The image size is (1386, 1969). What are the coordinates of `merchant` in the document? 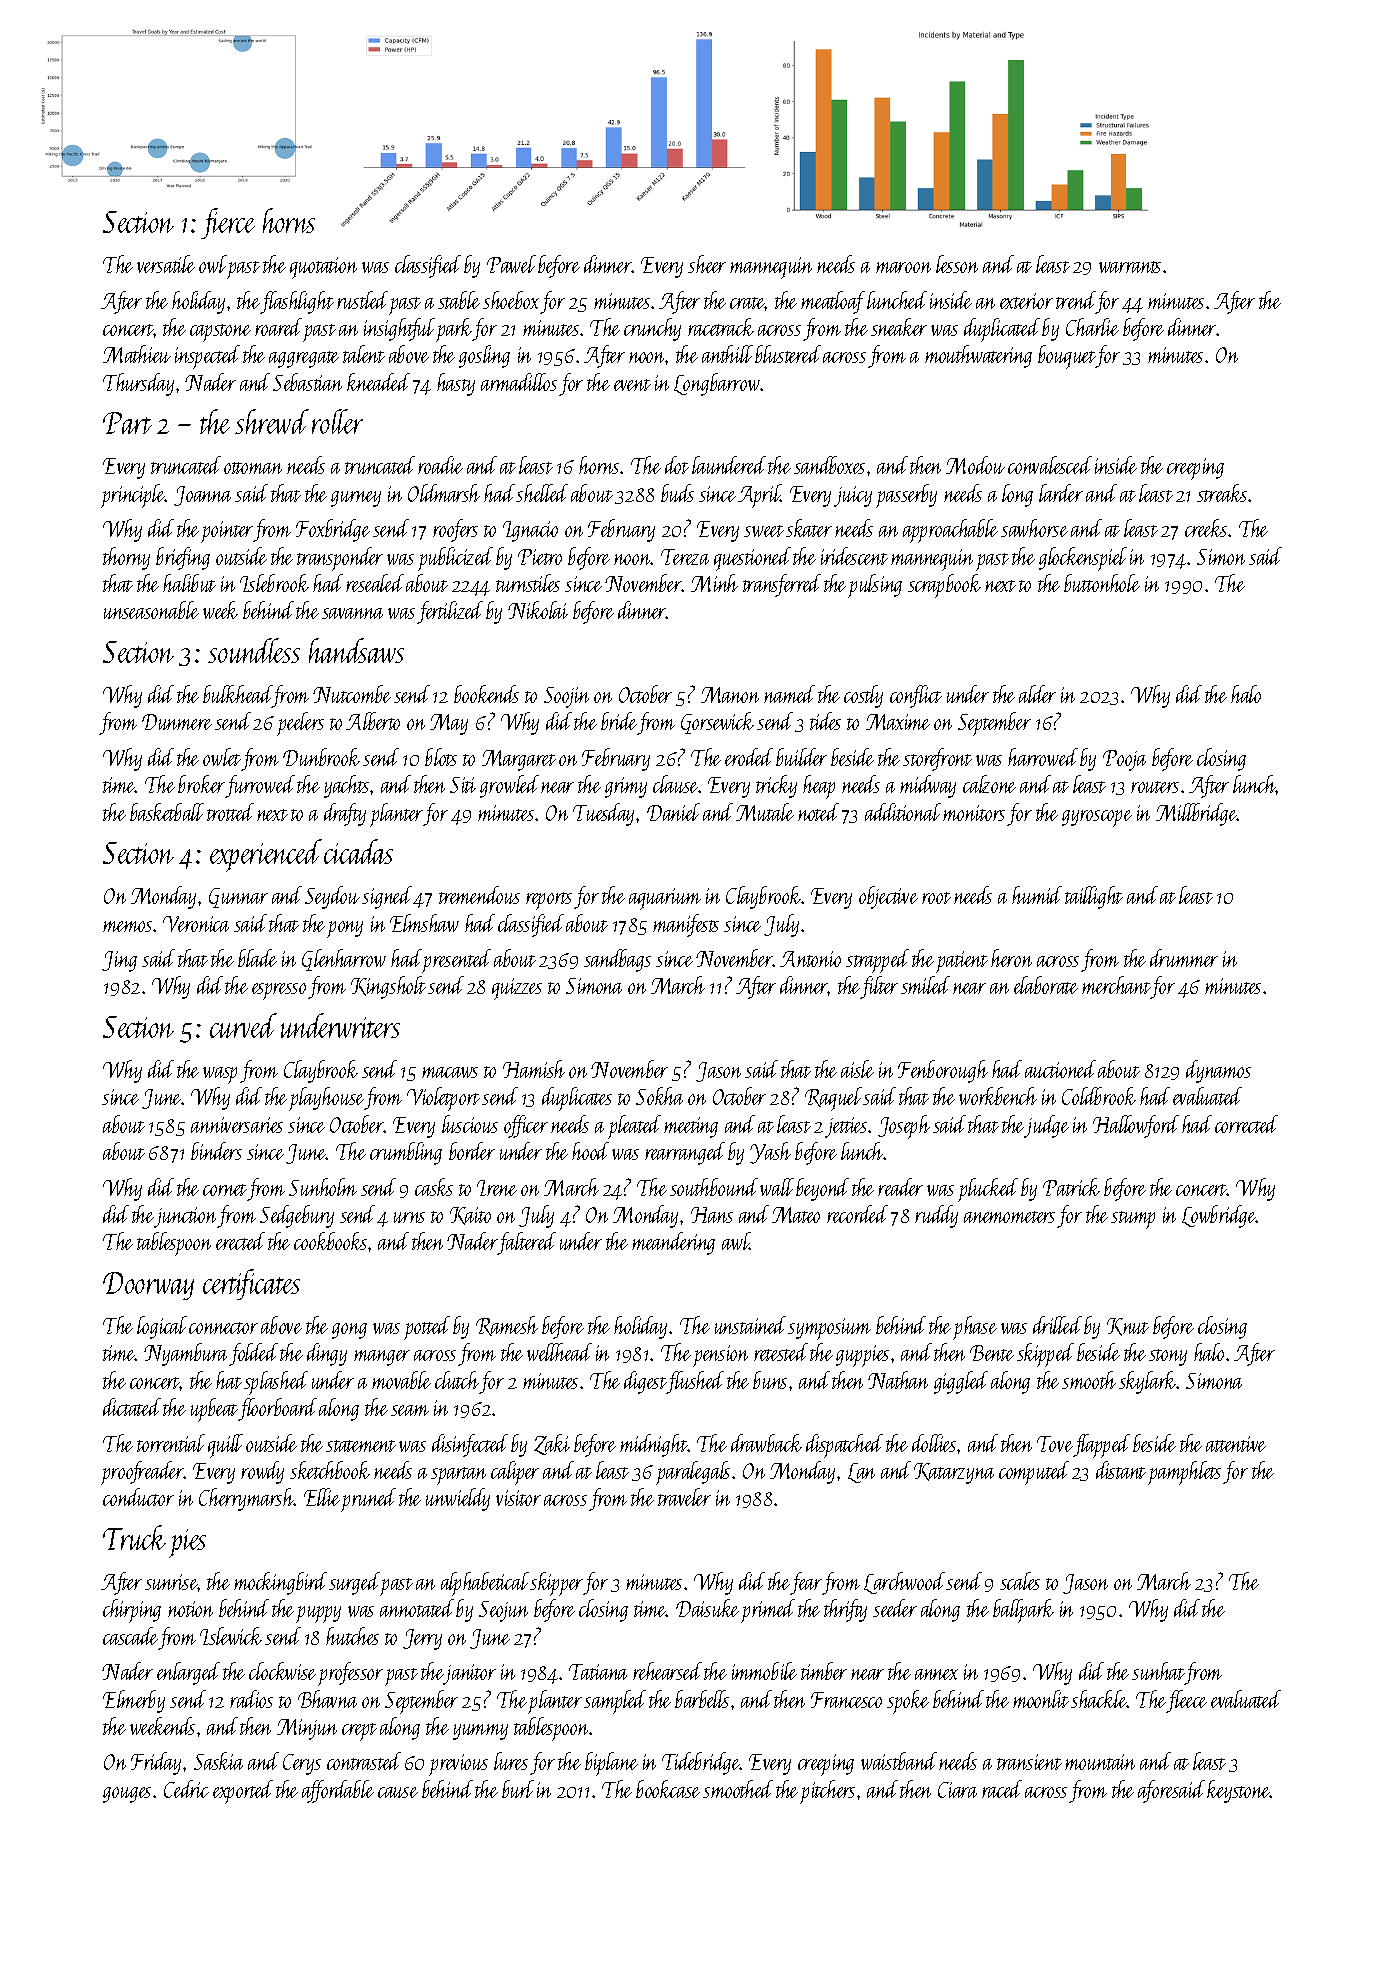 It's located at (1116, 985).
